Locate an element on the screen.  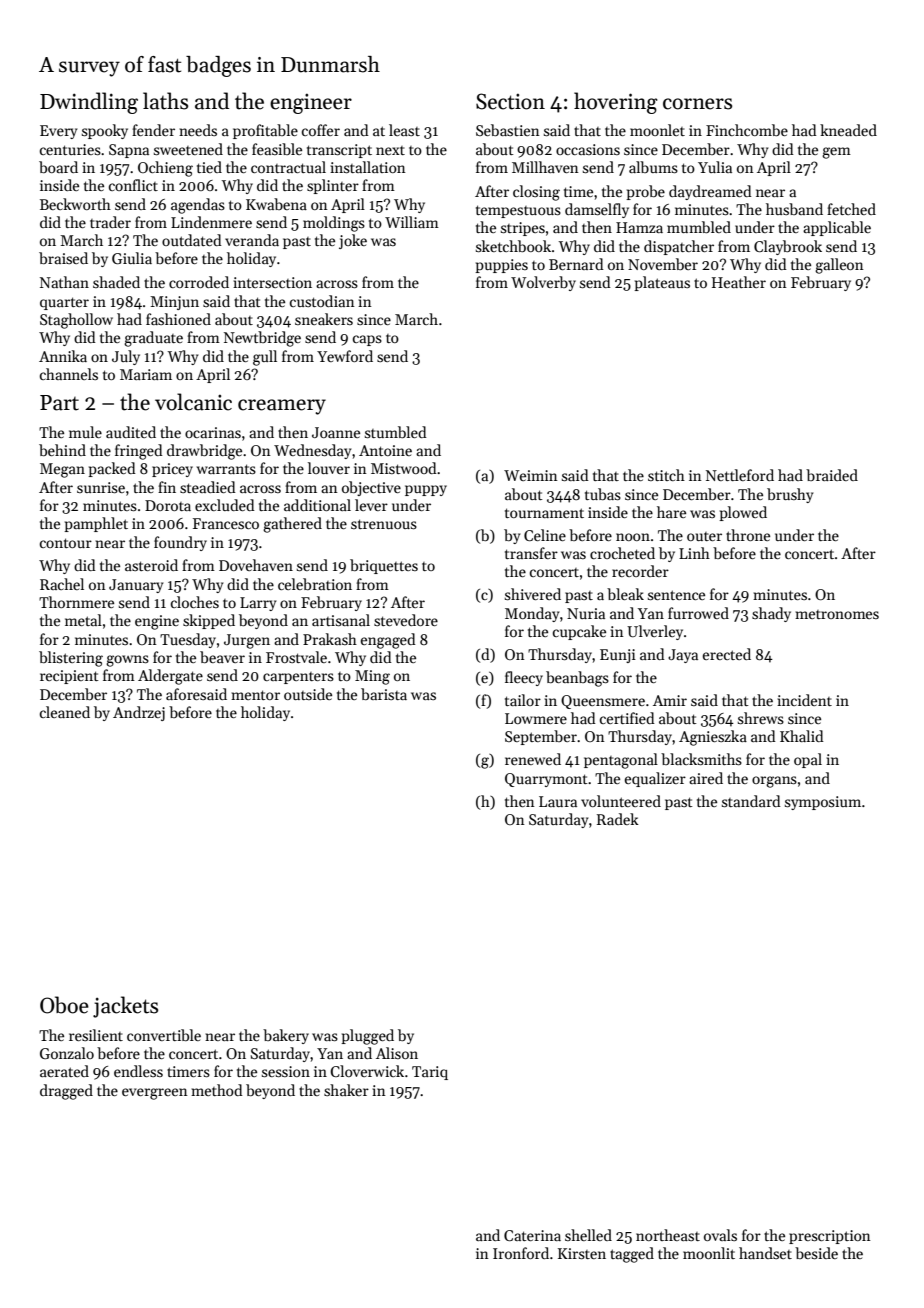
dragged is located at coordinates (66, 1092).
